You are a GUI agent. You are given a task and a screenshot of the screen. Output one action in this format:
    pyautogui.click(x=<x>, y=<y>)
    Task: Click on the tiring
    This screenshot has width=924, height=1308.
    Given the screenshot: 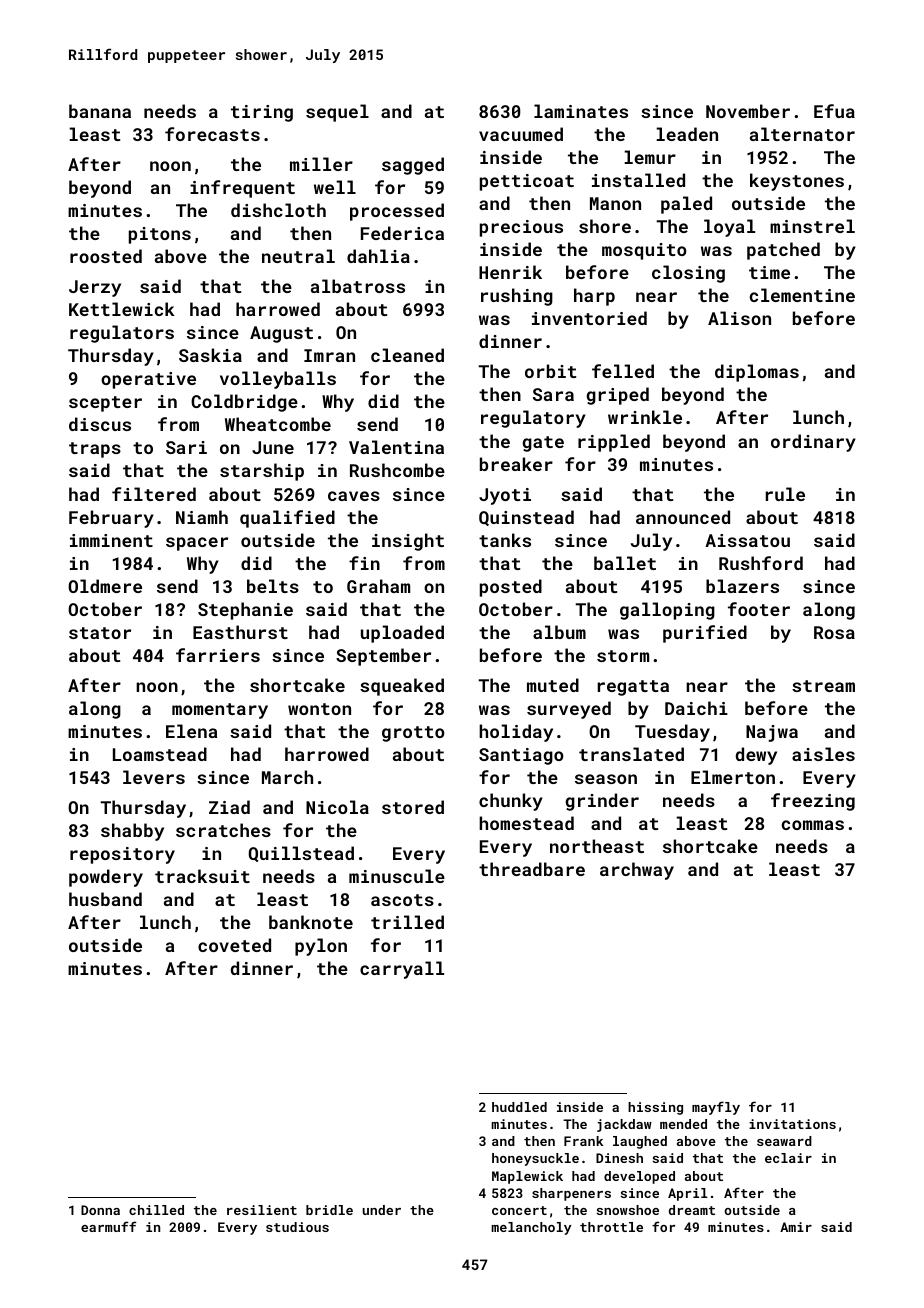 What is the action you would take?
    pyautogui.click(x=262, y=113)
